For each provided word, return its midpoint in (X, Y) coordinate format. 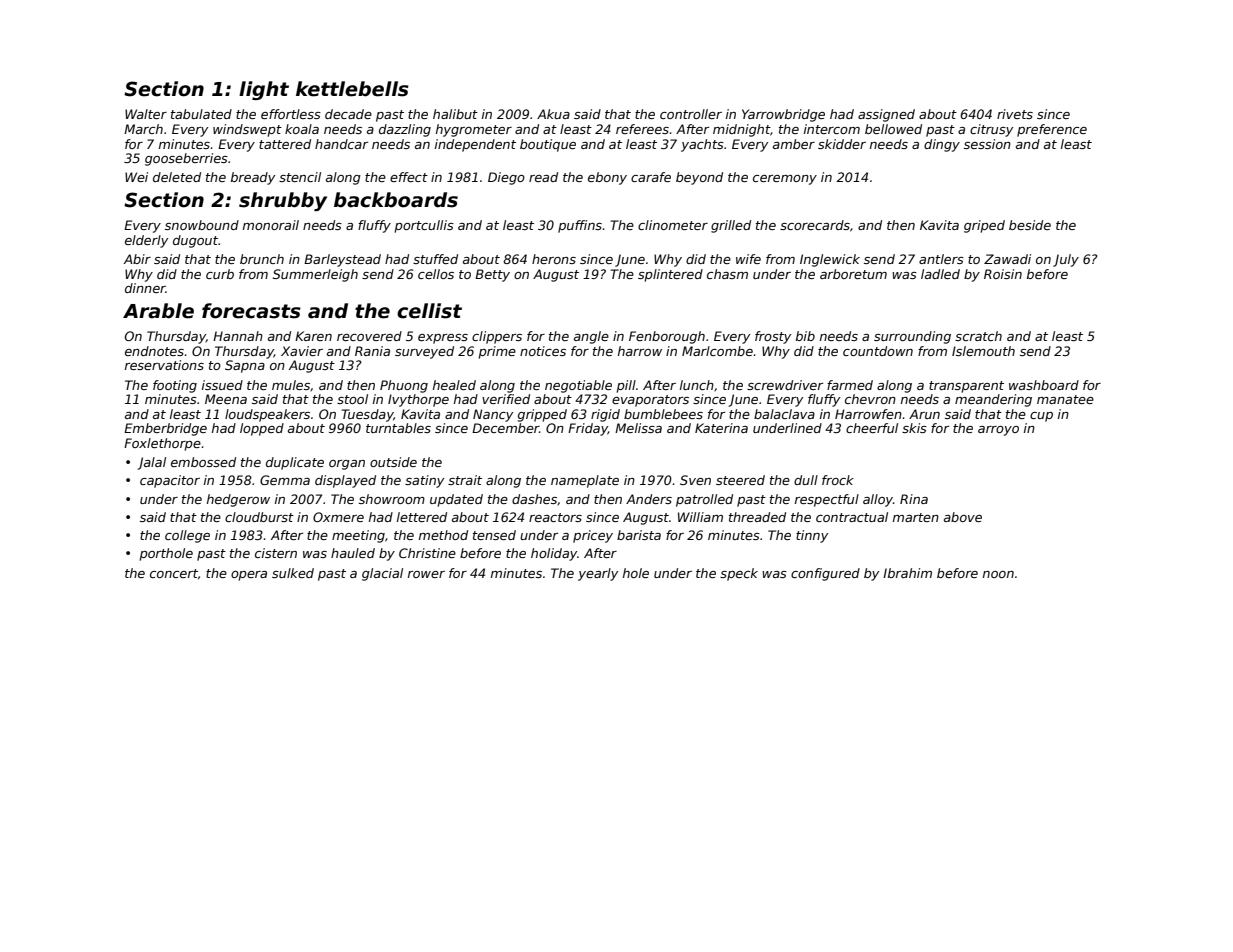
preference (1052, 130)
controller (691, 114)
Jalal (151, 463)
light (264, 90)
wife (748, 259)
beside (1030, 225)
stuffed (435, 259)
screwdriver (785, 385)
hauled (353, 553)
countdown (878, 351)
